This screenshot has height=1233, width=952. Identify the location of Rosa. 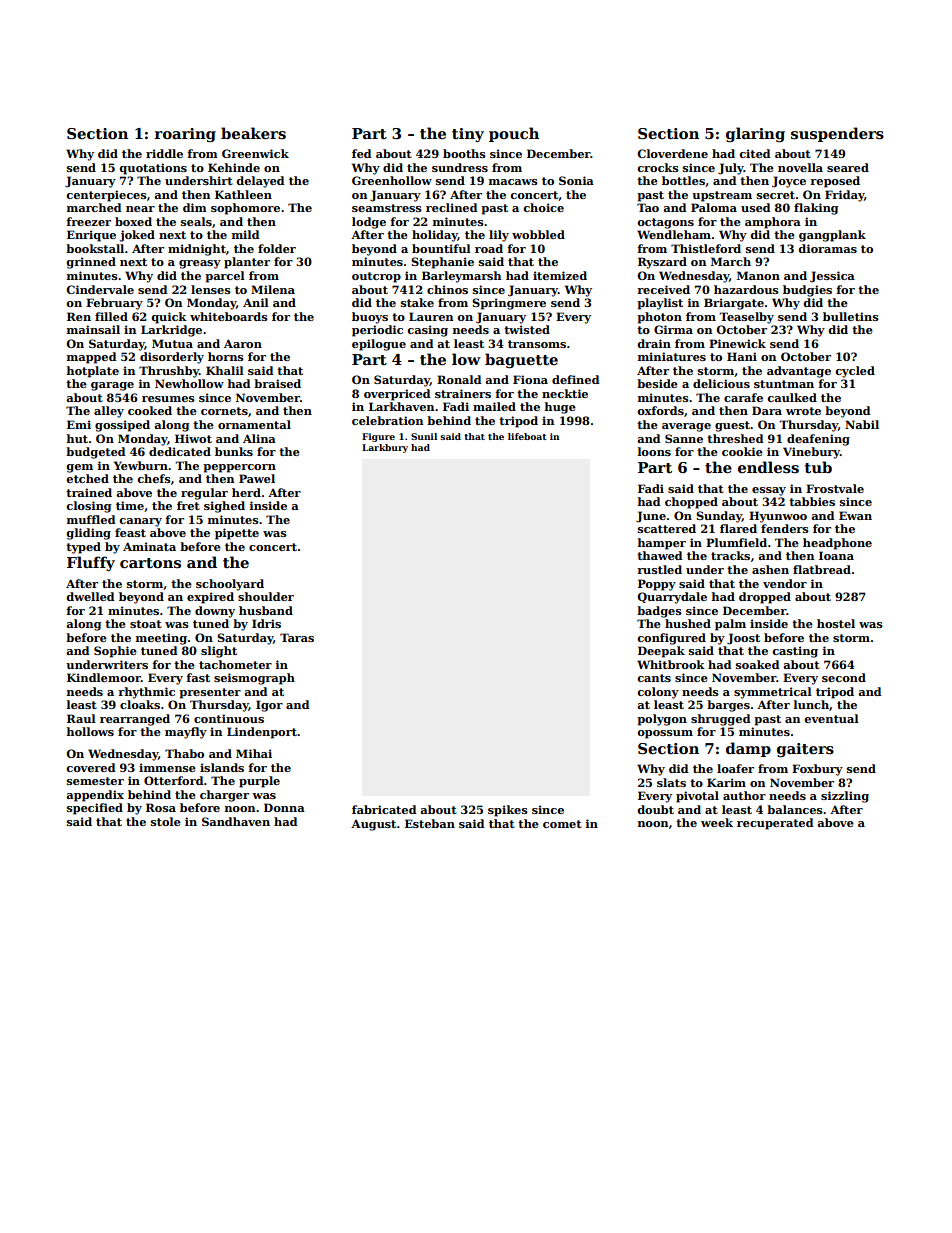
(161, 807).
